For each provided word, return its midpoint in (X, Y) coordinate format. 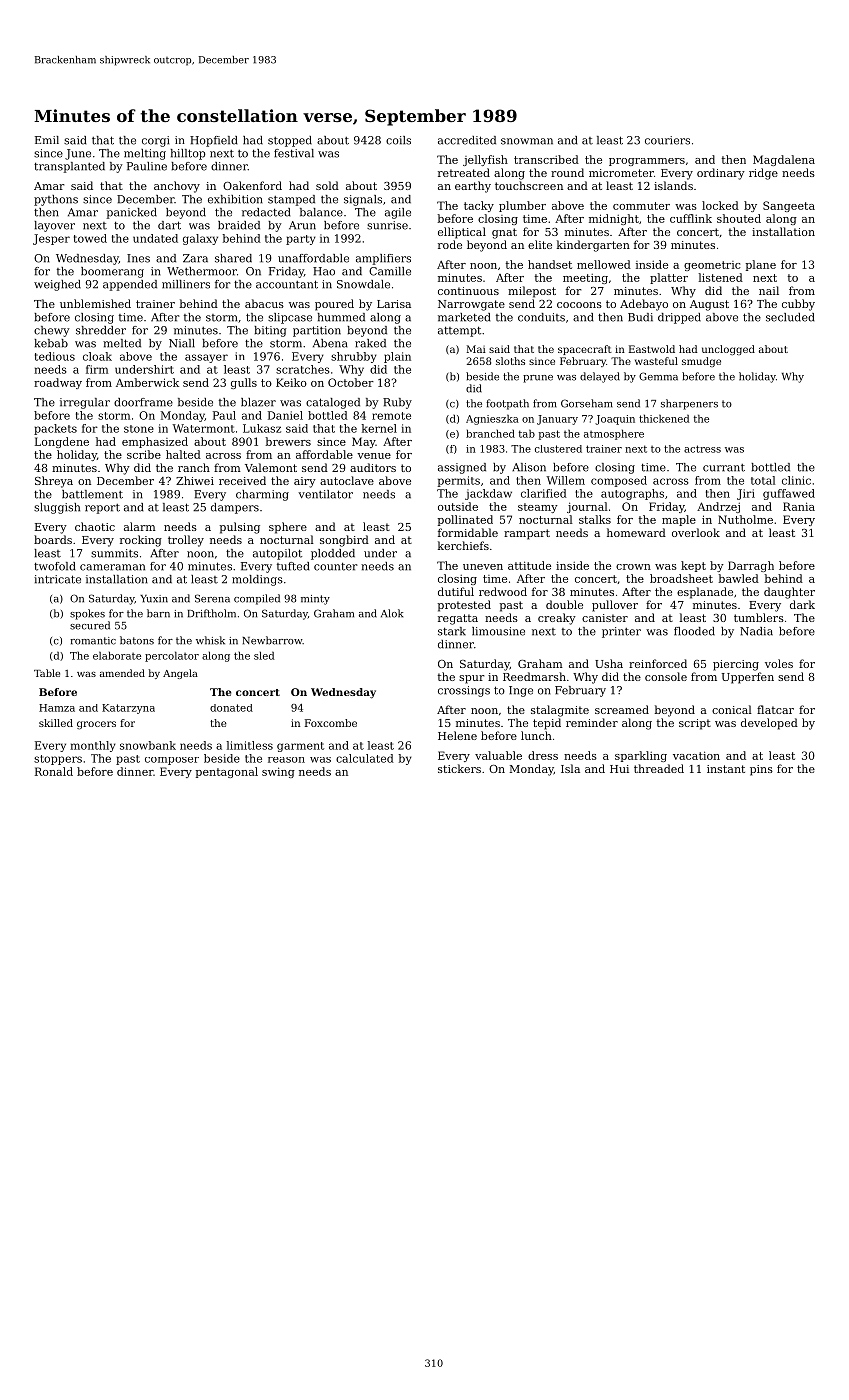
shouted (739, 218)
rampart (527, 534)
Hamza (57, 708)
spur (471, 679)
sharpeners (689, 404)
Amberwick (147, 382)
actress (702, 449)
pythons (56, 200)
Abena (330, 343)
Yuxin (154, 599)
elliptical (462, 233)
